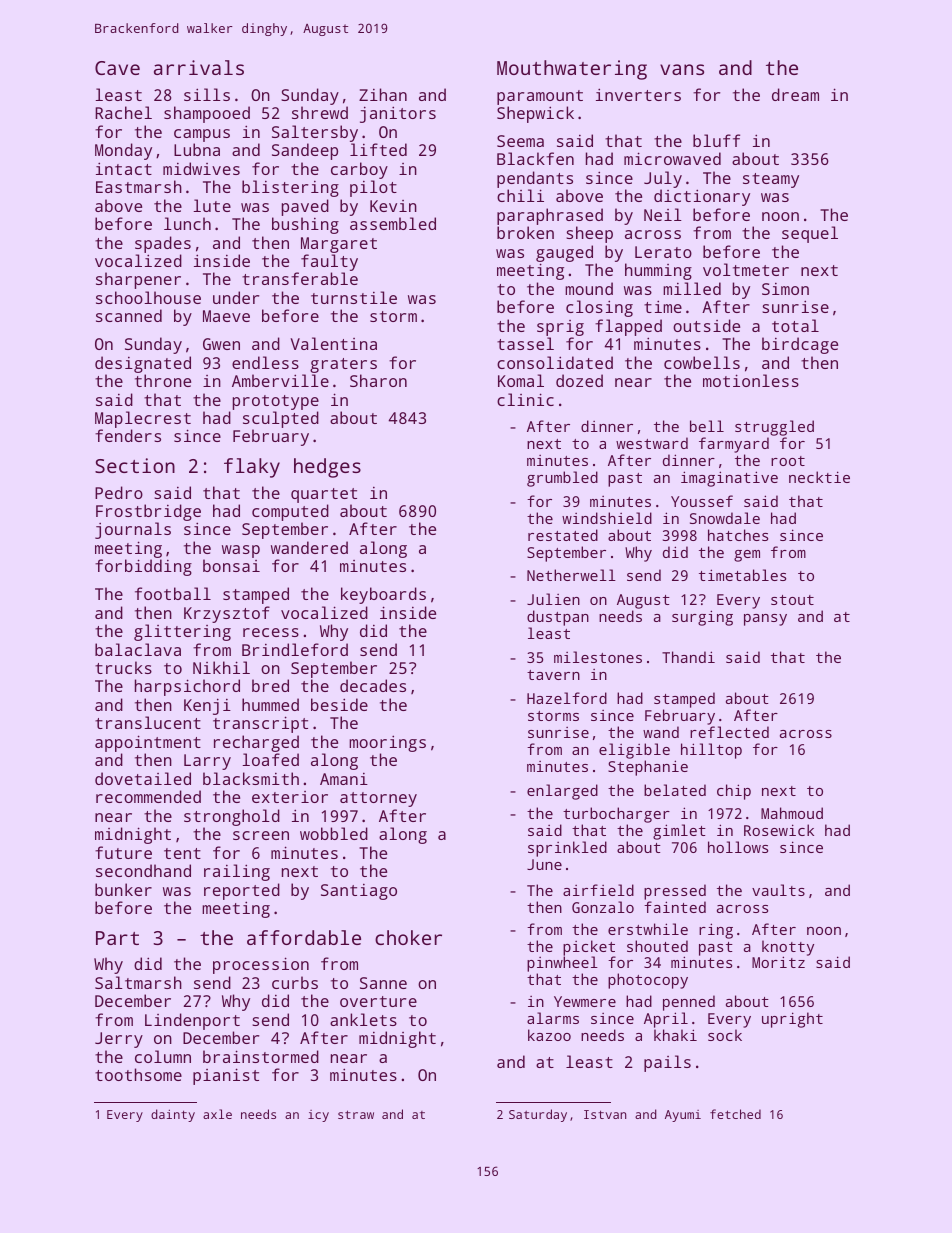 The width and height of the document is (952, 1233). What do you see at coordinates (356, 1114) in the document?
I see `straw` at bounding box center [356, 1114].
